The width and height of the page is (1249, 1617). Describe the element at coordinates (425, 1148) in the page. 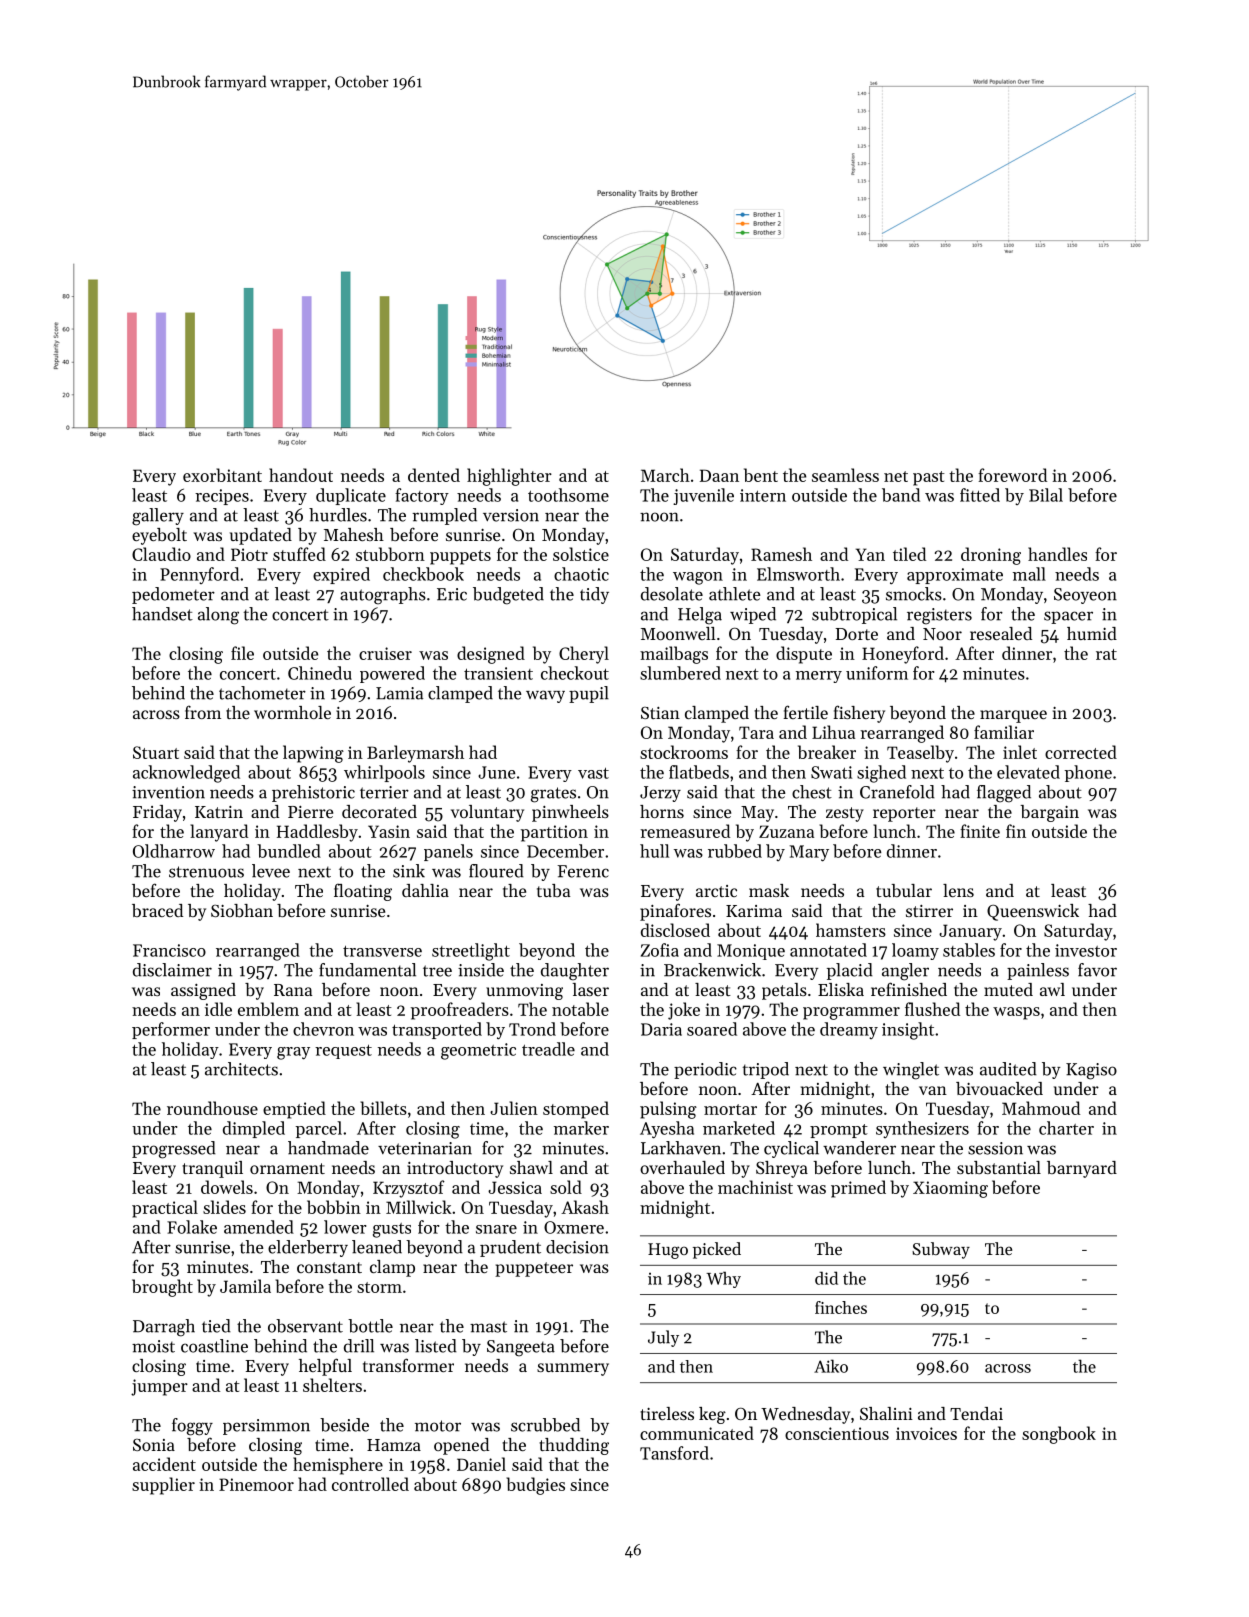

I see `veterinarian` at that location.
